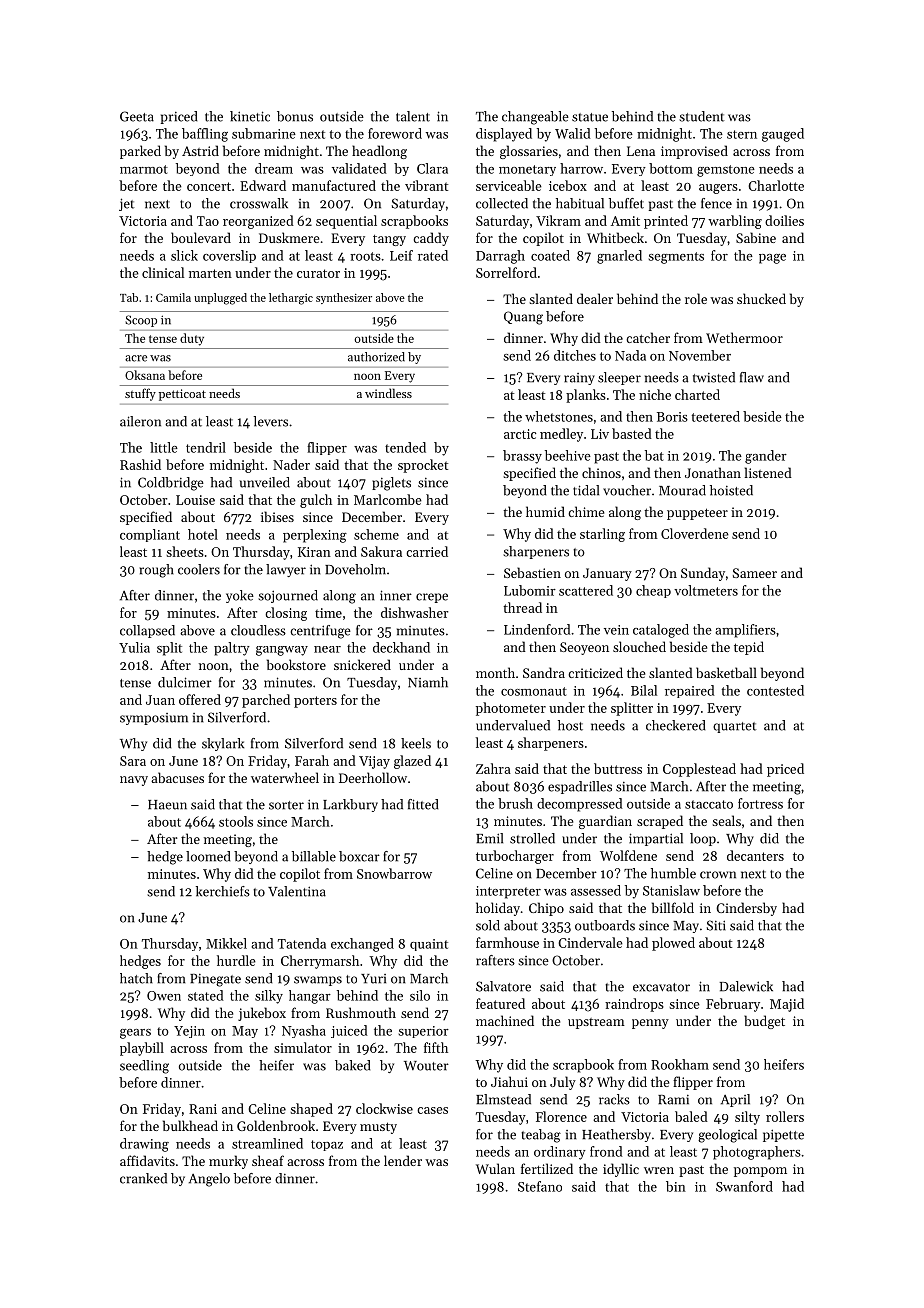 The width and height of the document is (924, 1308). Describe the element at coordinates (755, 855) in the document. I see `decanters` at that location.
